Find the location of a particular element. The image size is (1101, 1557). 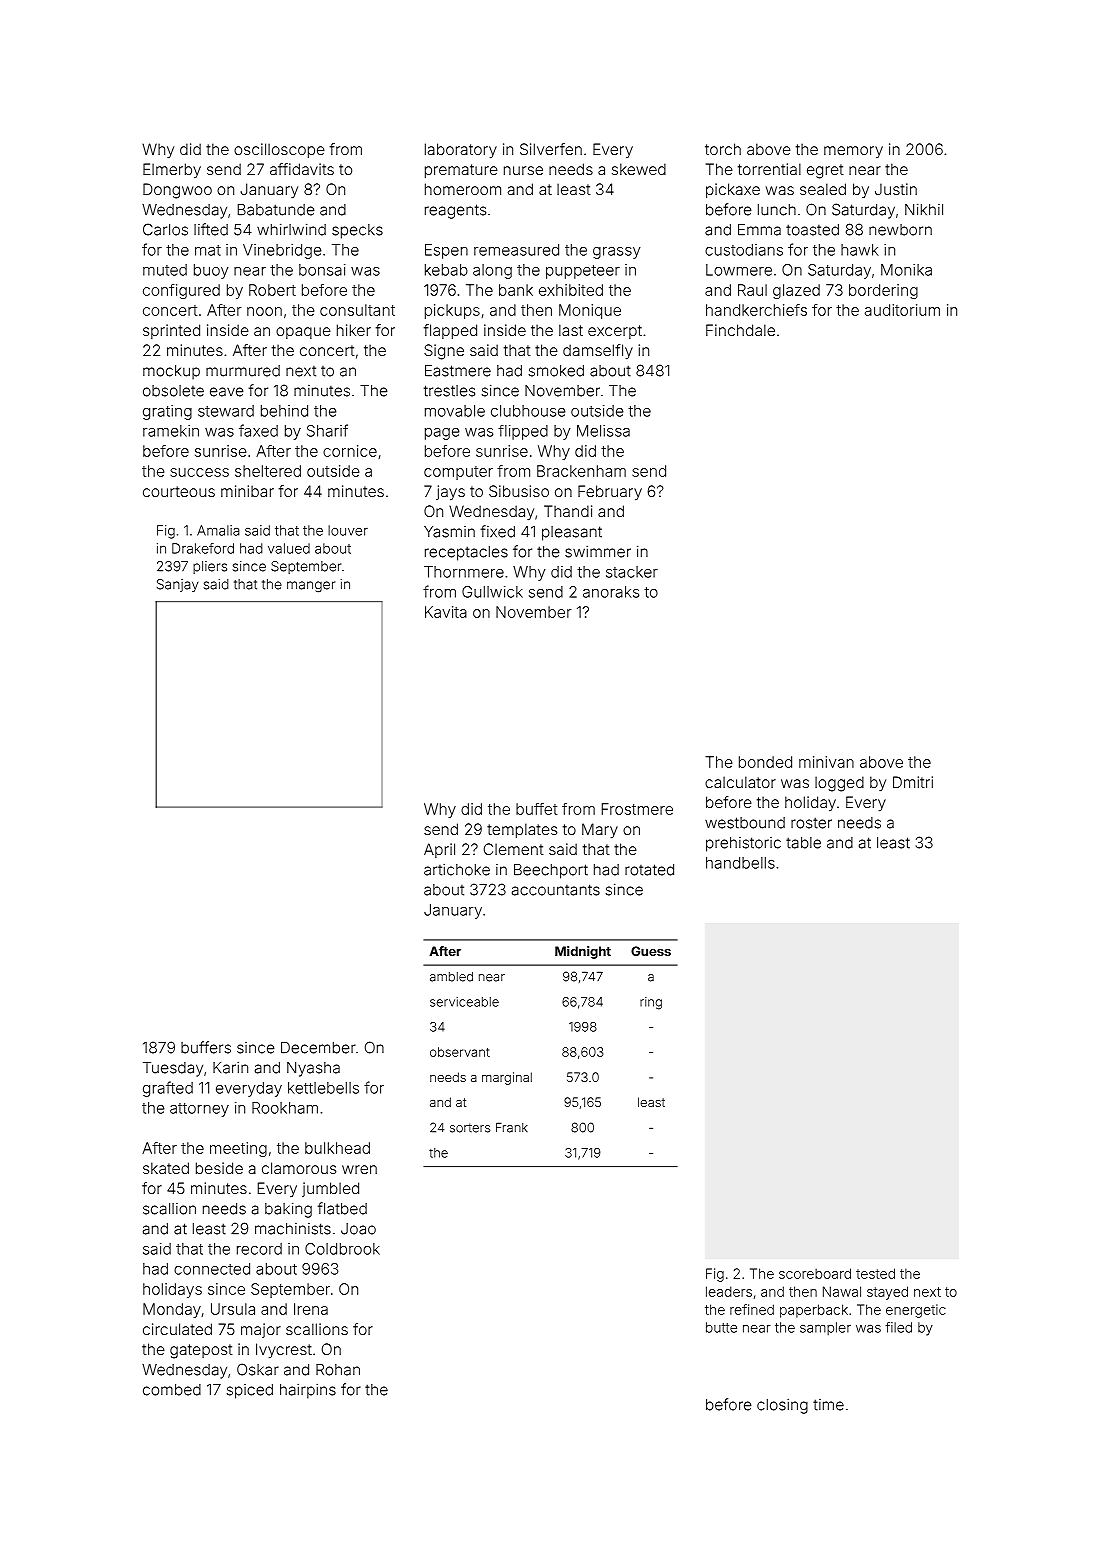

trestles is located at coordinates (449, 391).
